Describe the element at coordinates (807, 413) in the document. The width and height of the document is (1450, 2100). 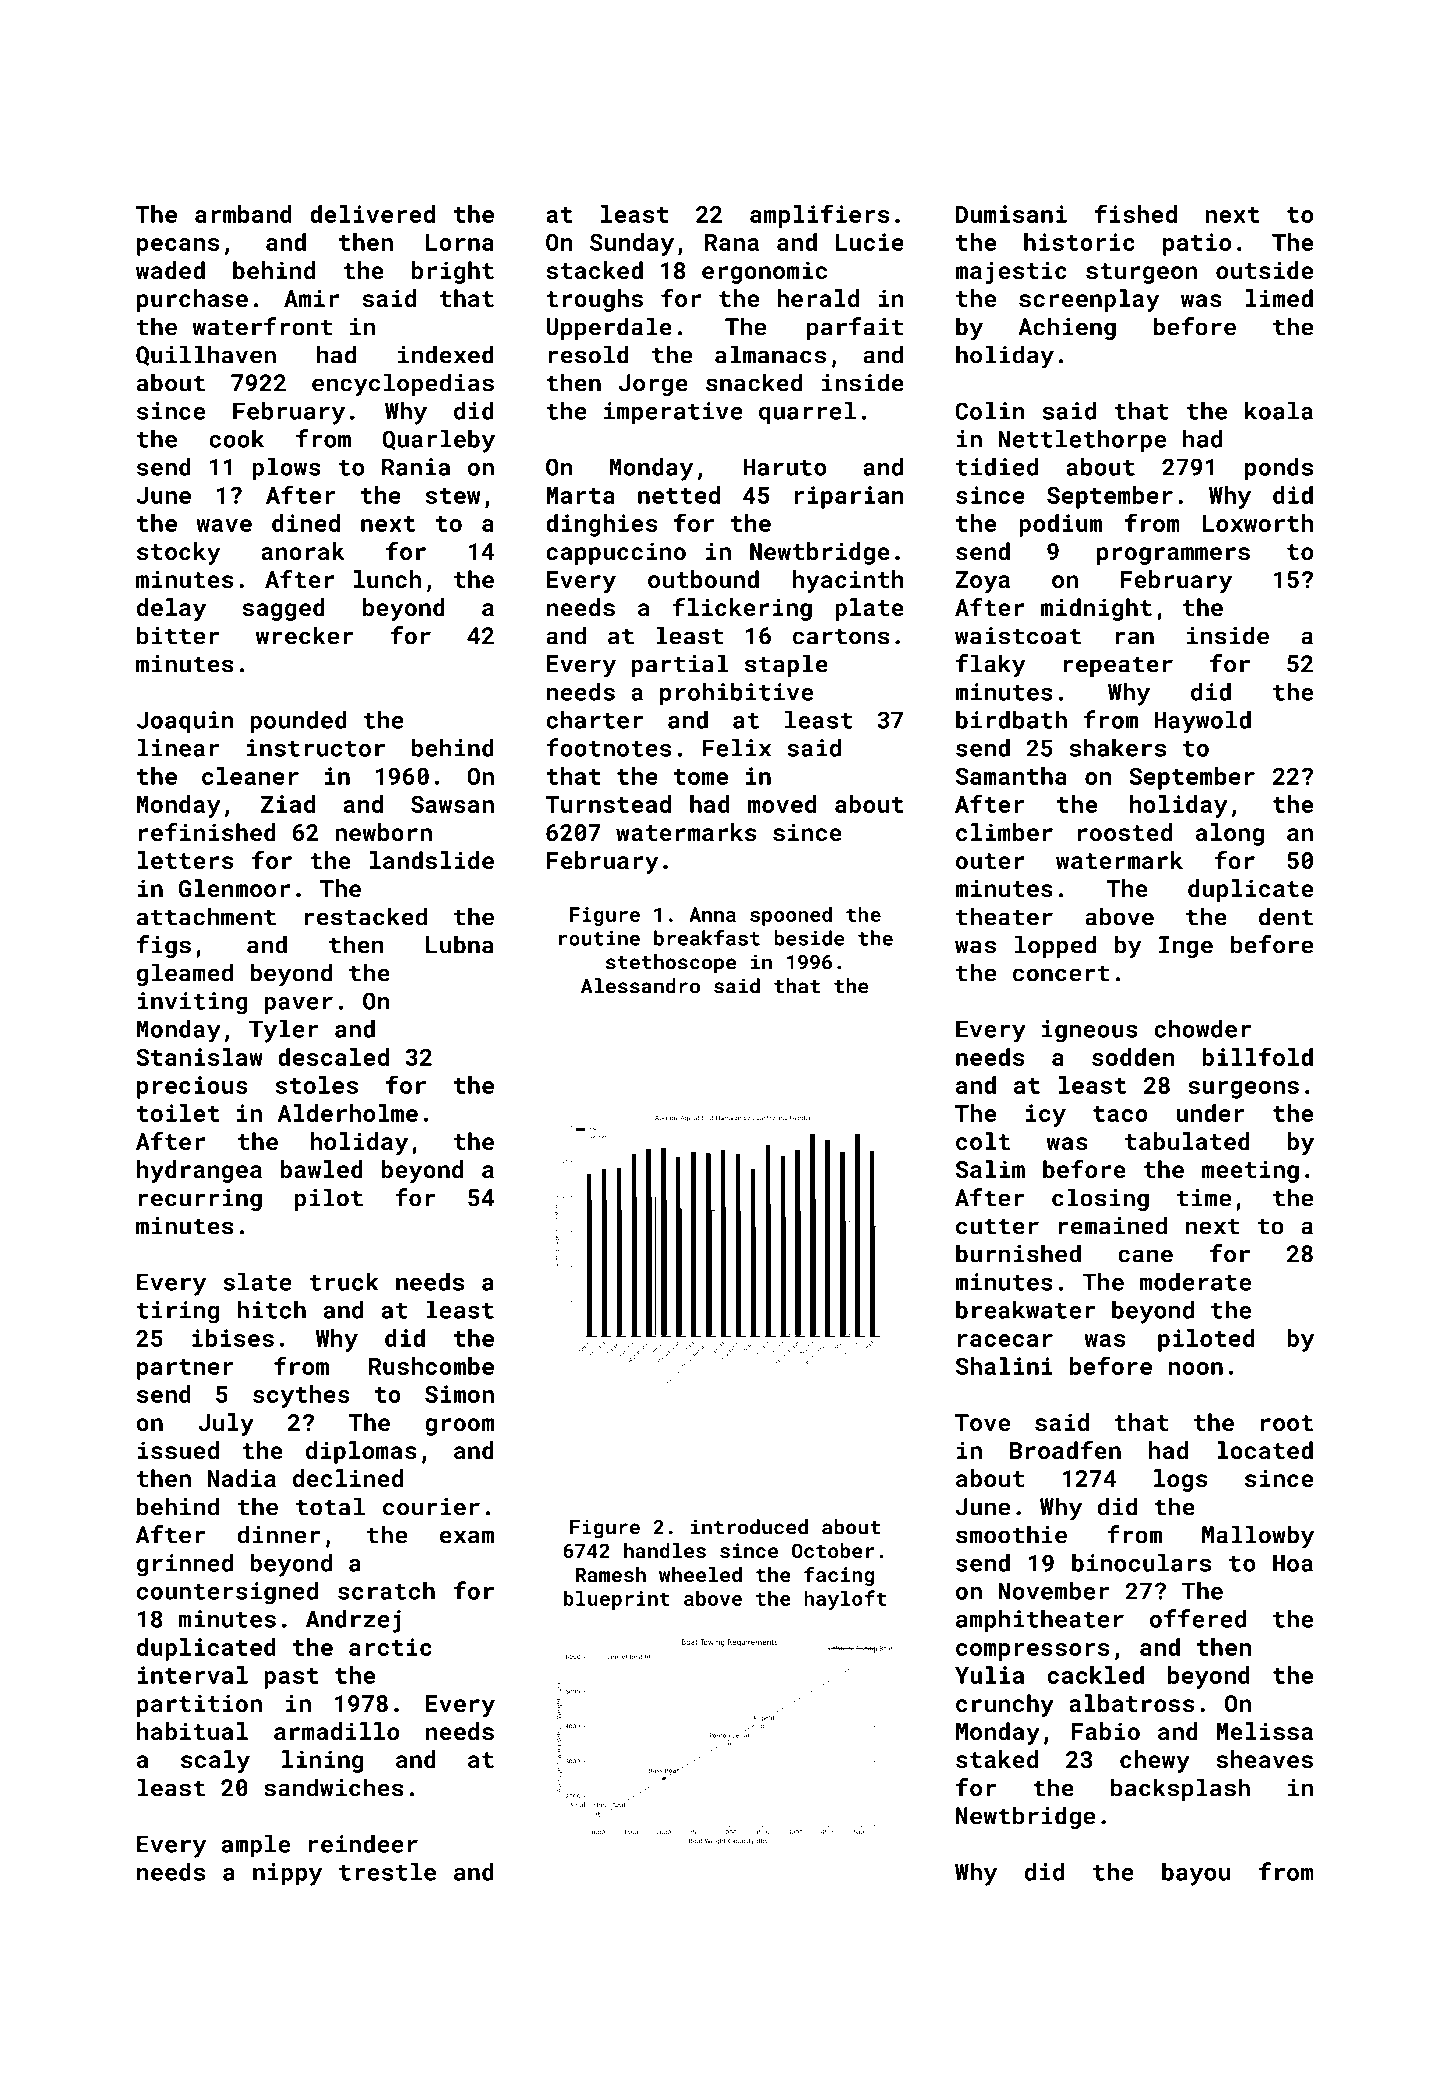
I see `quarrel` at that location.
